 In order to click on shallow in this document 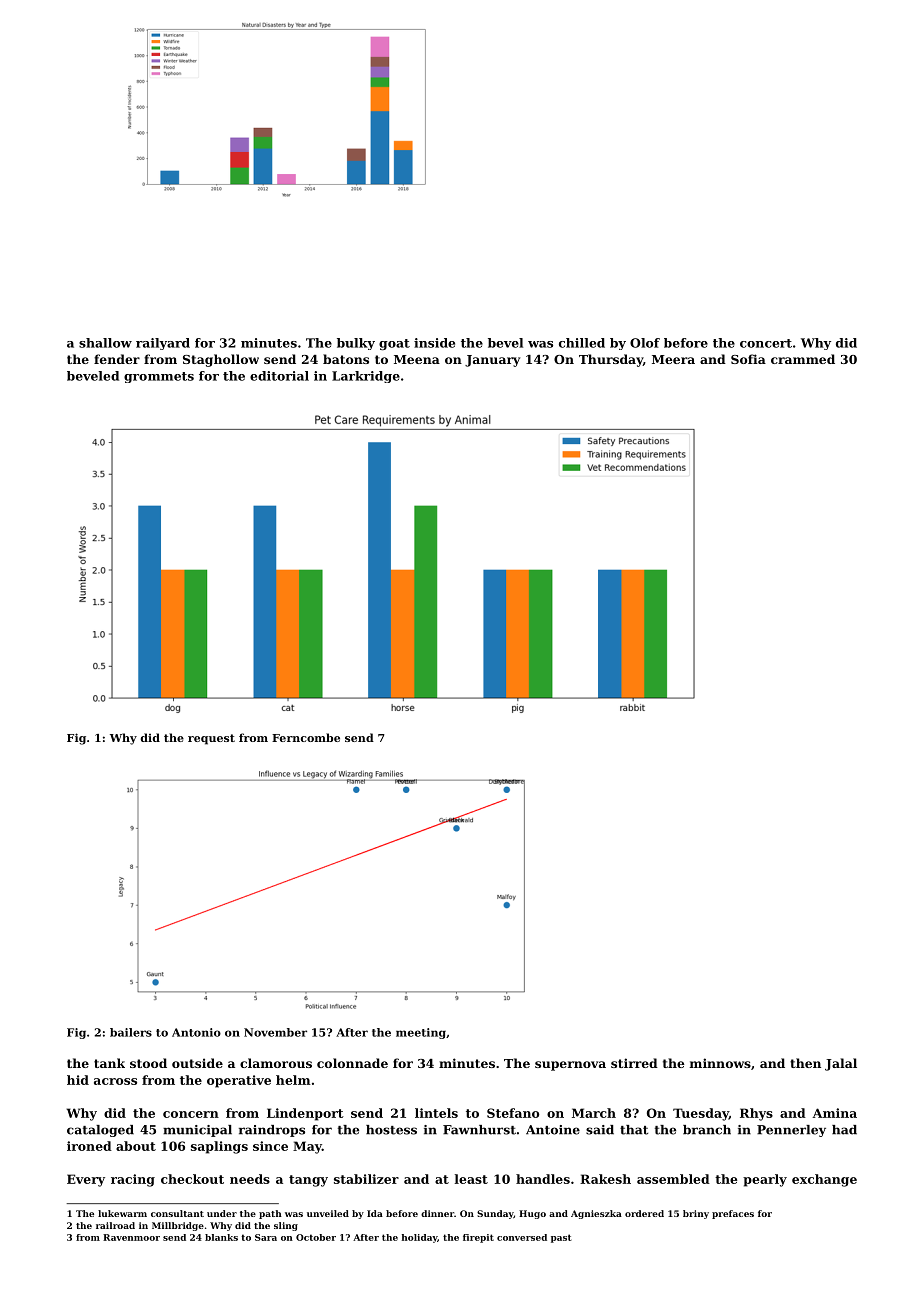, I will do `click(105, 343)`.
